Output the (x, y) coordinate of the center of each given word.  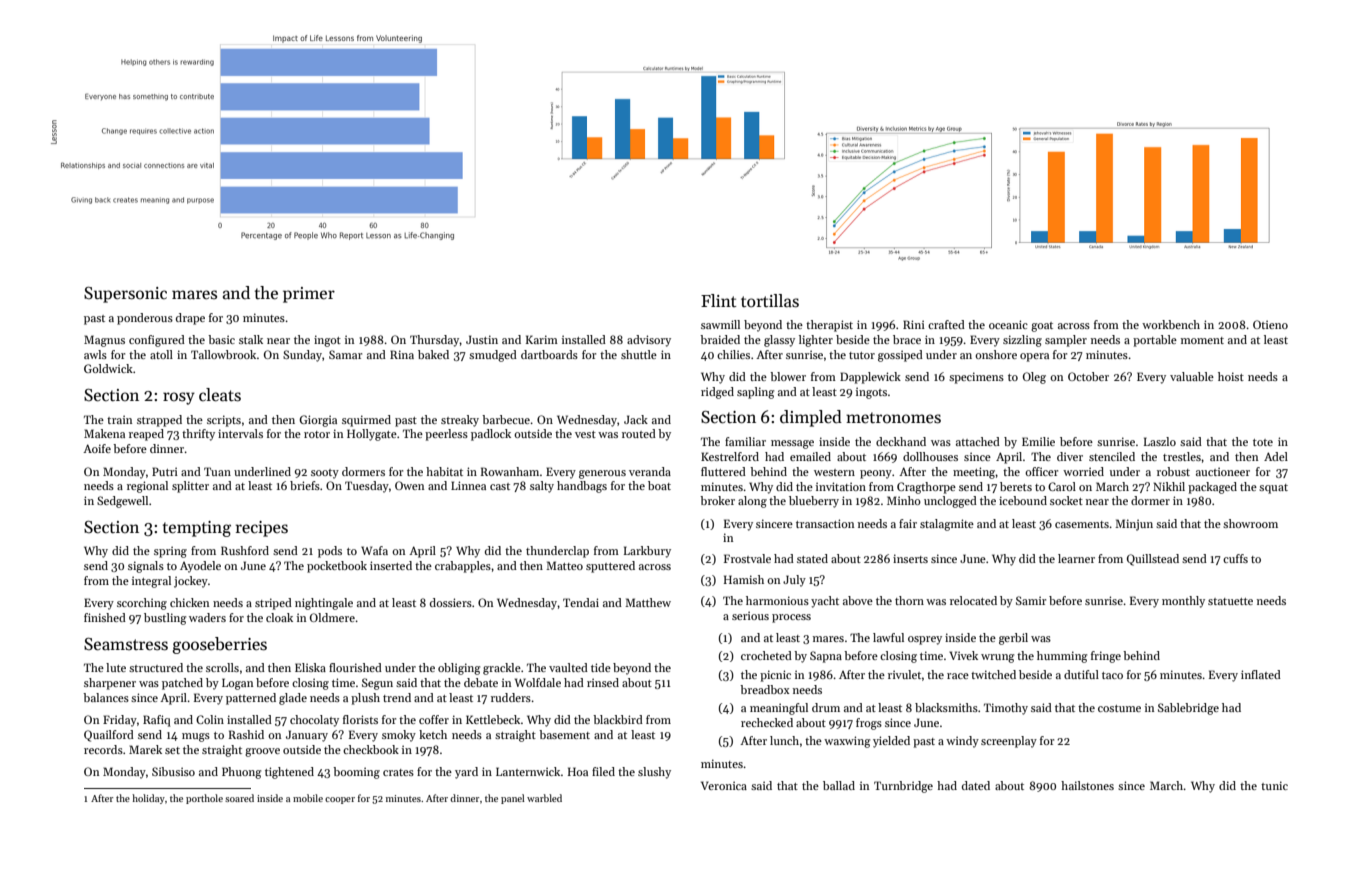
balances (106, 697)
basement (564, 734)
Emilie (1038, 441)
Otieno (1270, 324)
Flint (718, 300)
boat (659, 485)
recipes (262, 529)
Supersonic (125, 295)
